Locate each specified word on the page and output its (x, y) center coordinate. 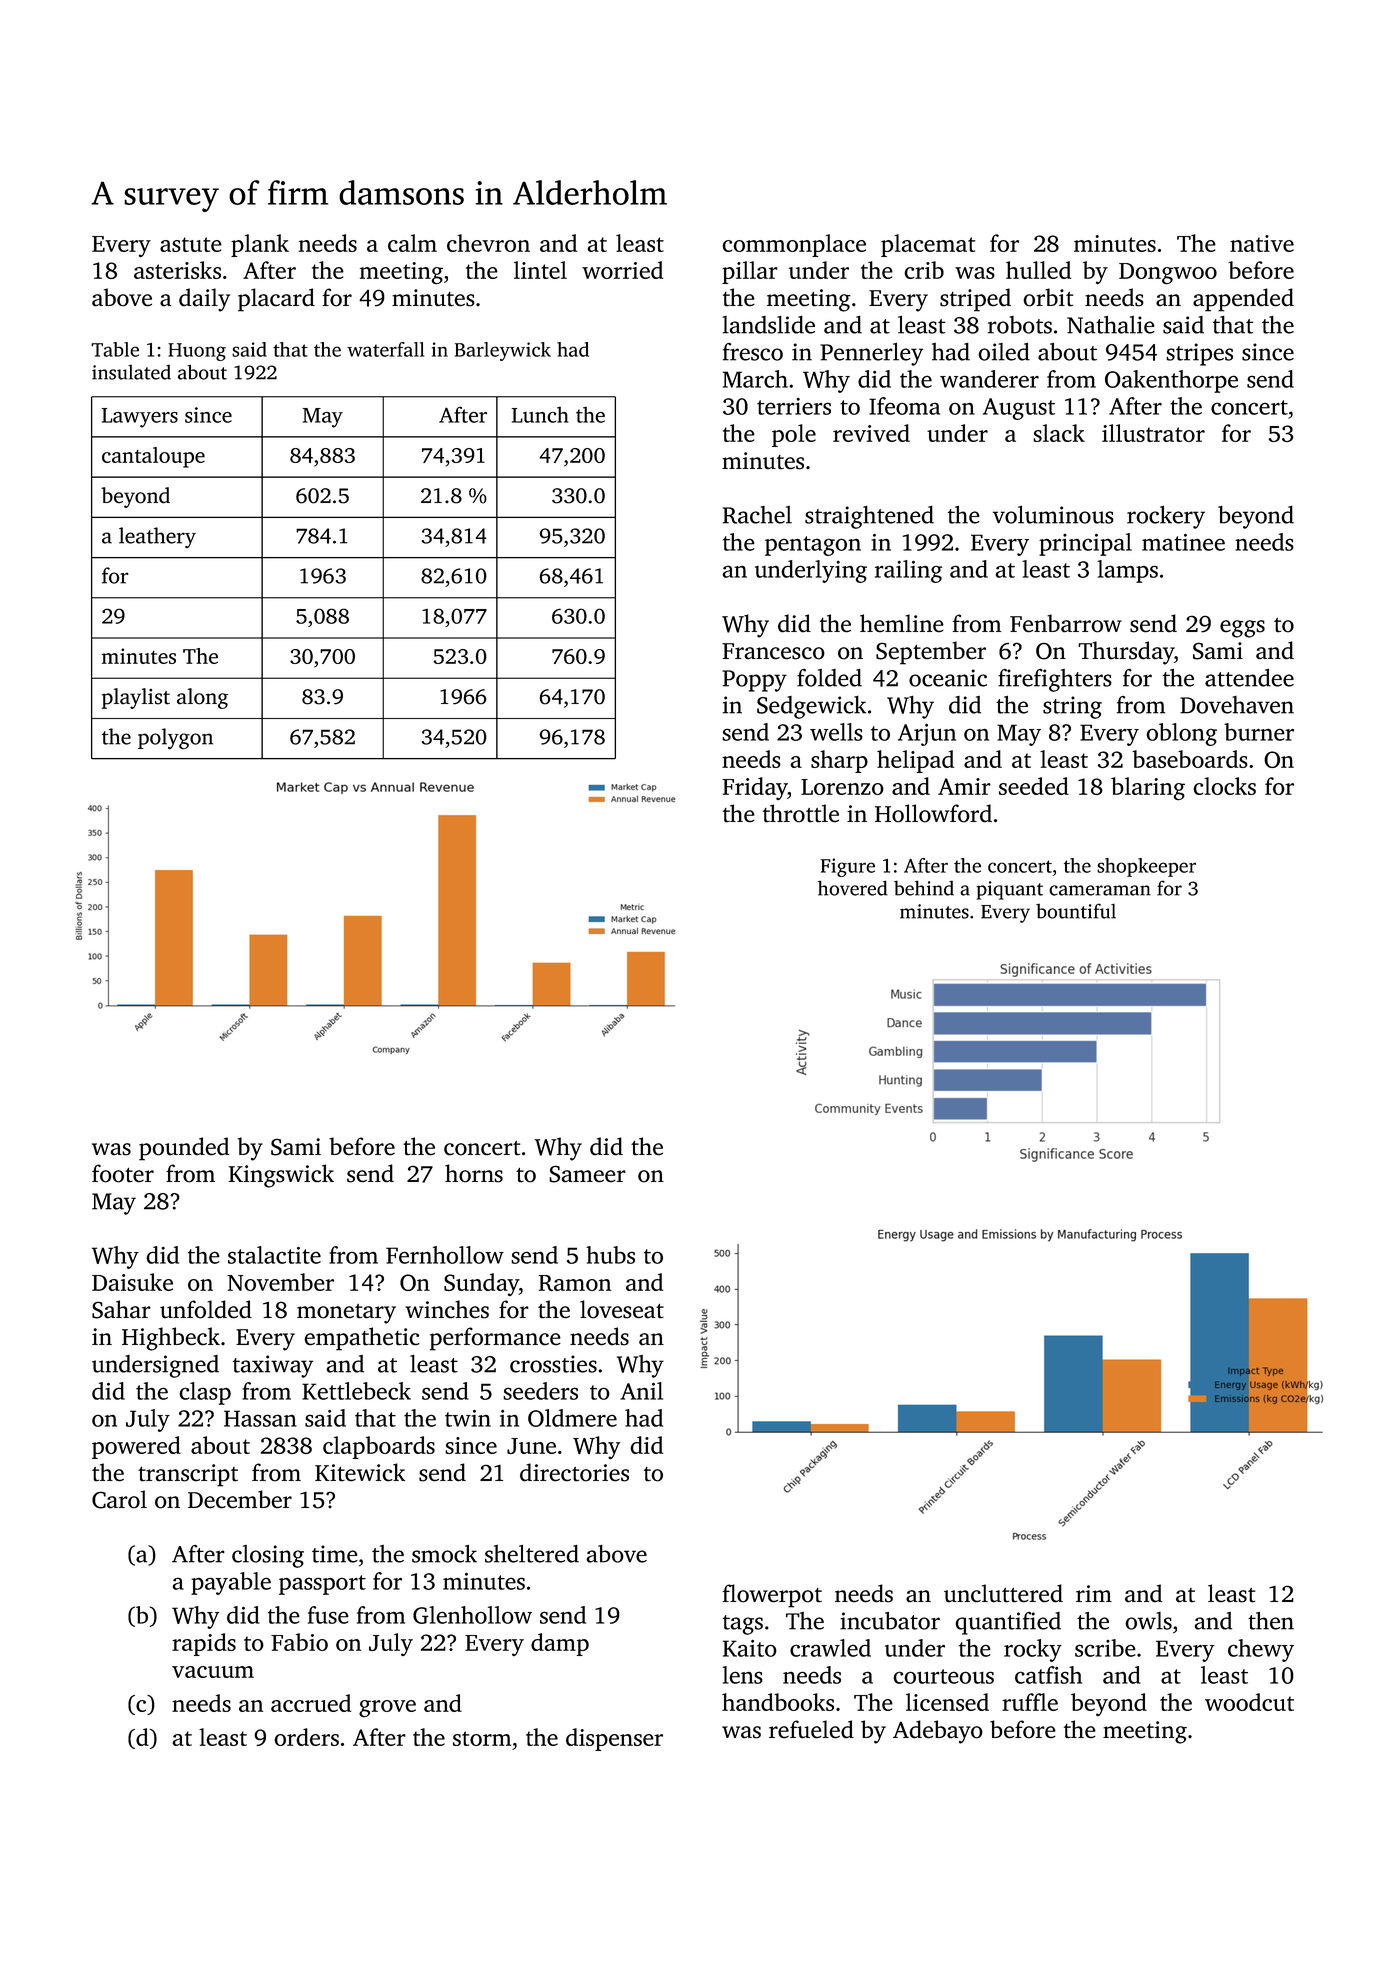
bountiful (1076, 911)
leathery (157, 537)
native (1262, 243)
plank (260, 245)
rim (1094, 1593)
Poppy (754, 681)
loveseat (622, 1309)
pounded (184, 1149)
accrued (311, 1703)
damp (560, 1644)
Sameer (587, 1174)
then (1271, 1621)
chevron (488, 243)
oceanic (948, 678)
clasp (205, 1393)
